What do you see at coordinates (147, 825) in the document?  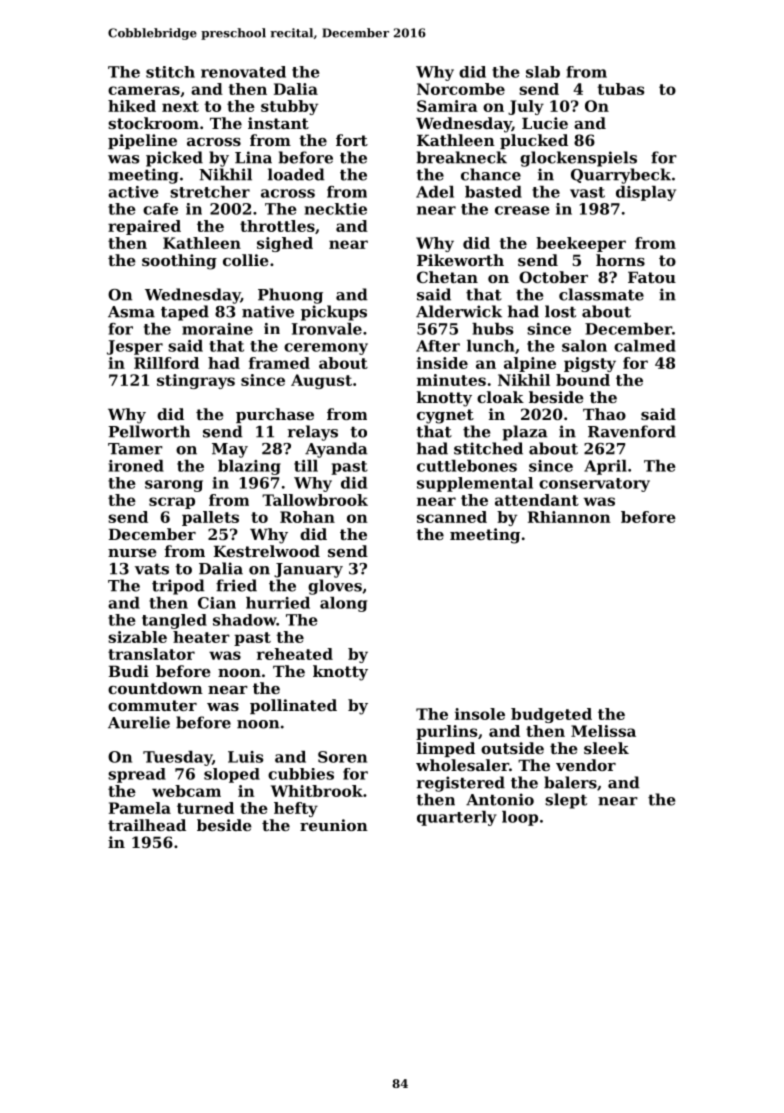 I see `trailhead` at bounding box center [147, 825].
